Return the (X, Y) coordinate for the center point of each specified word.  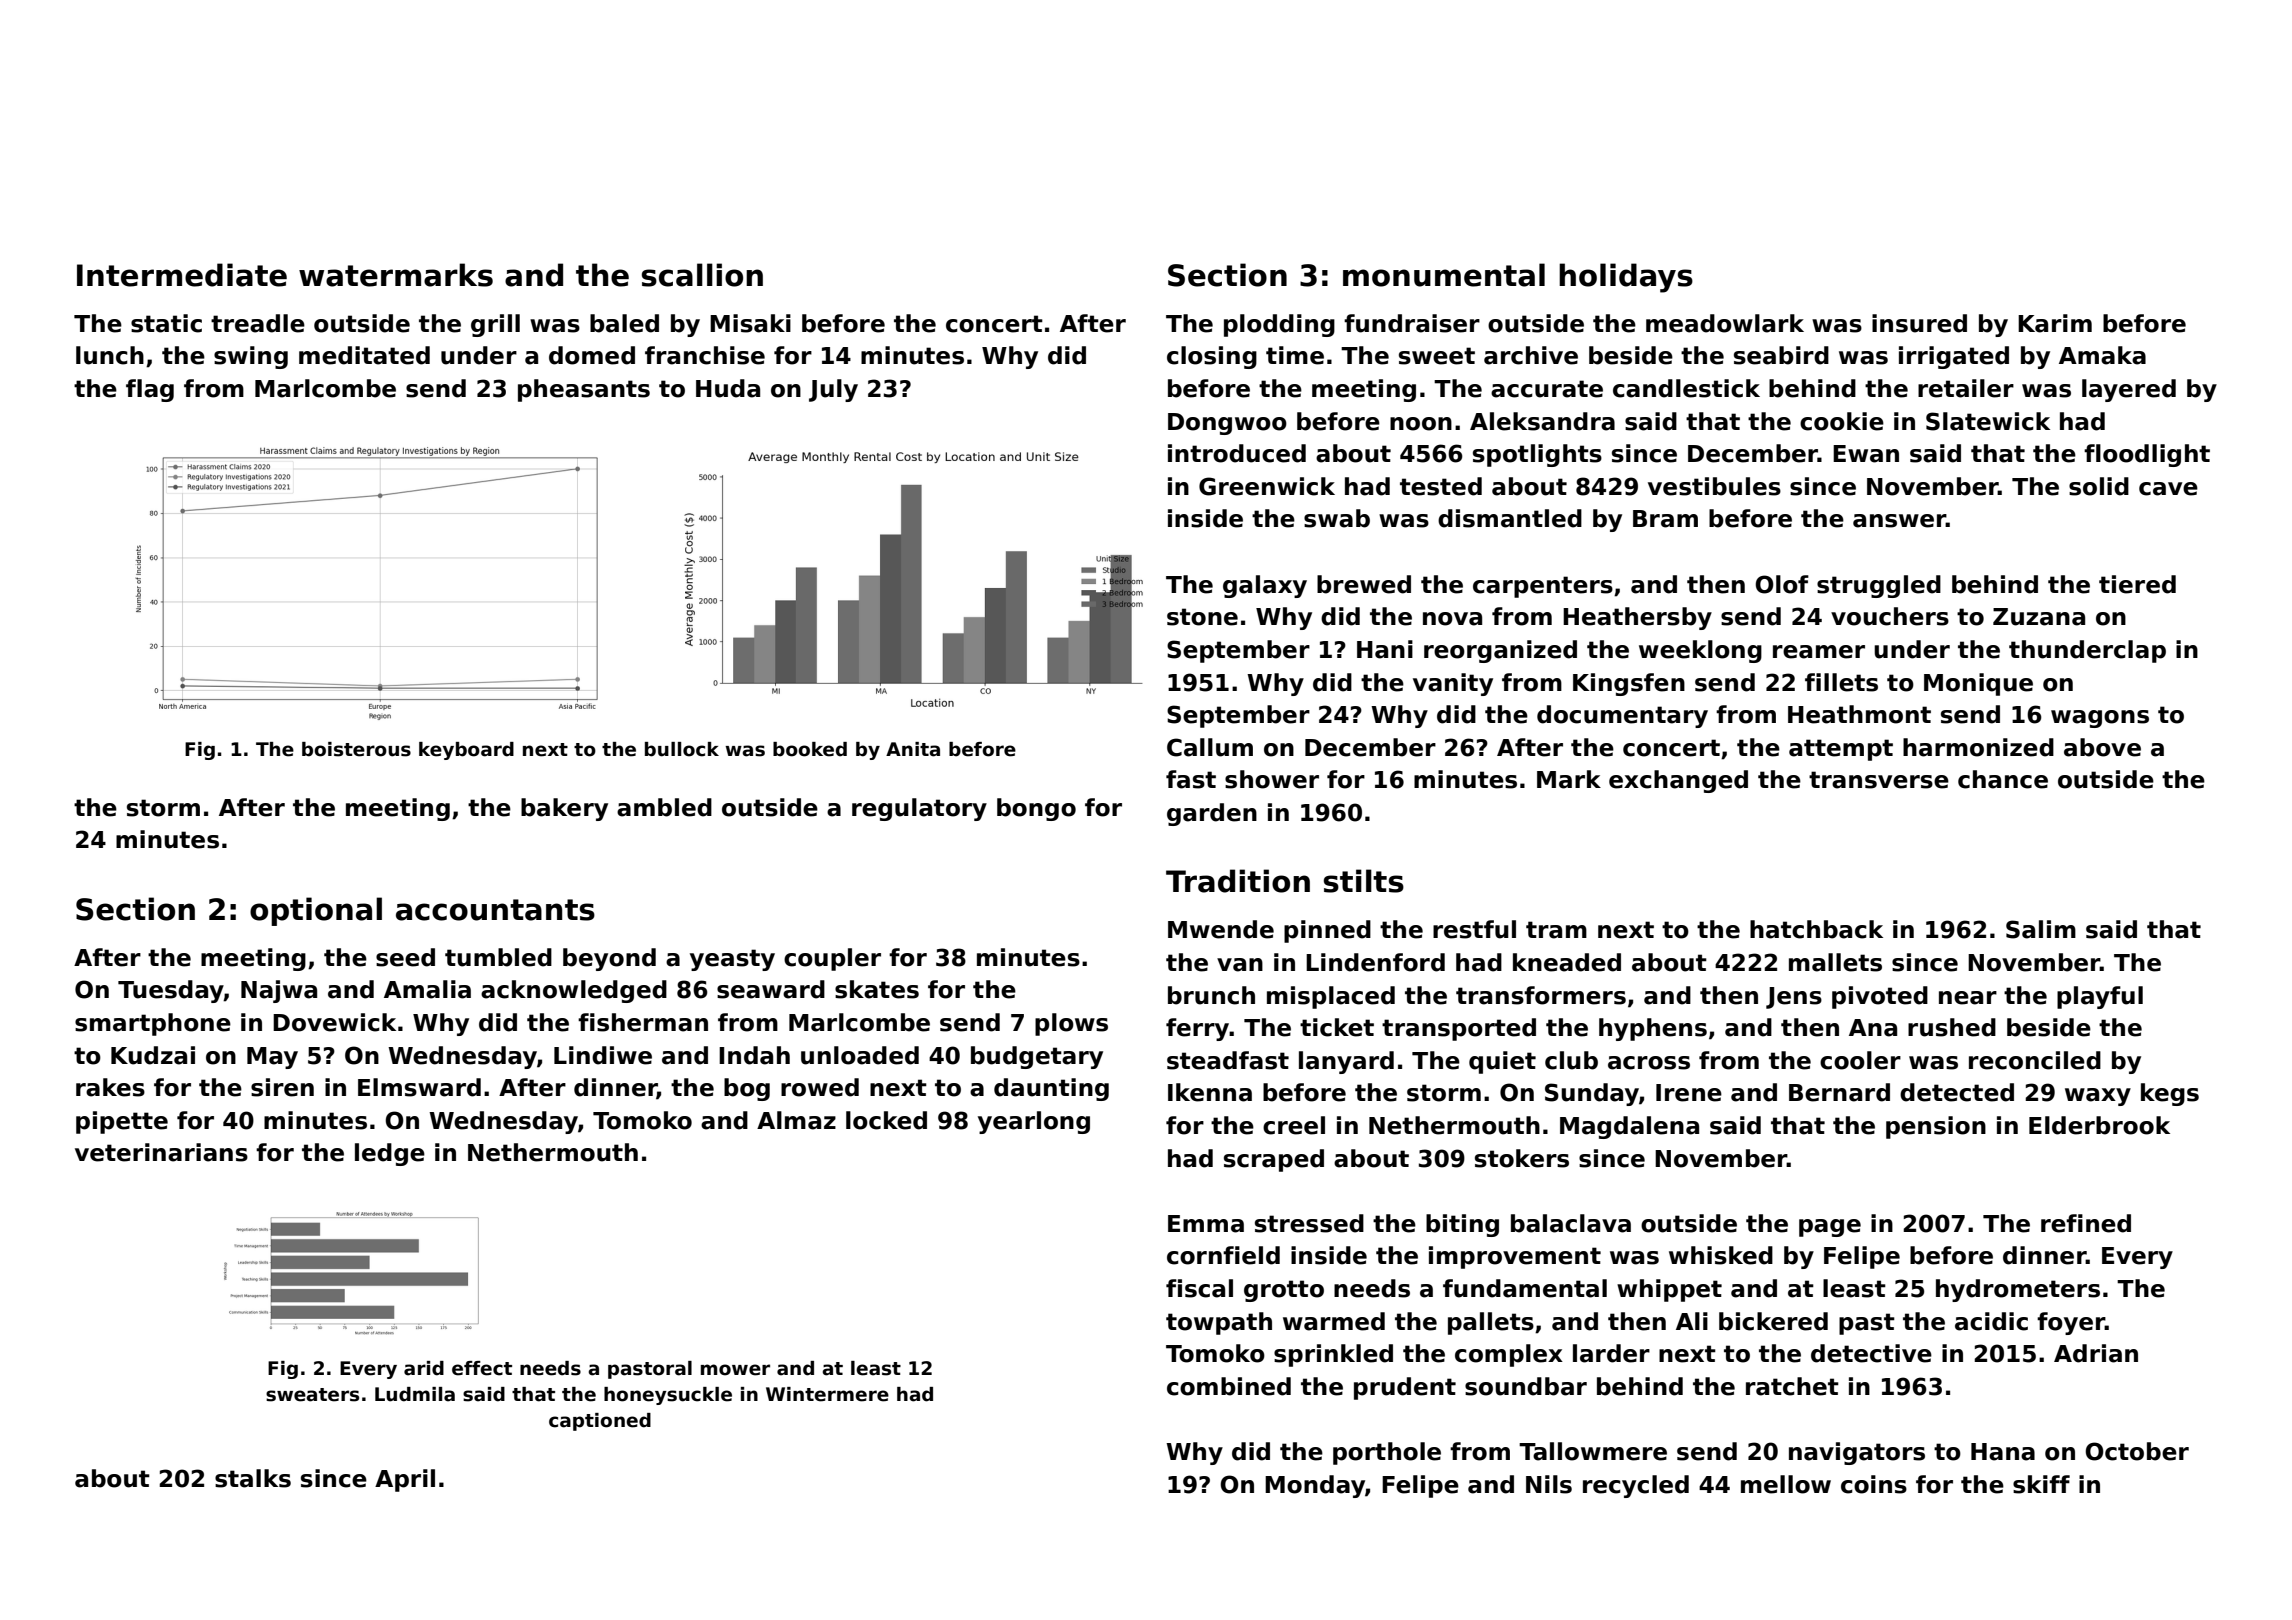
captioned (600, 1422)
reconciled (2035, 1060)
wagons (2100, 719)
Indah (754, 1055)
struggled (1879, 586)
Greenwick (1267, 486)
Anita (913, 749)
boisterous (356, 749)
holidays (1626, 278)
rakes (110, 1087)
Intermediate (182, 275)
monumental (1444, 275)
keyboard (466, 751)
